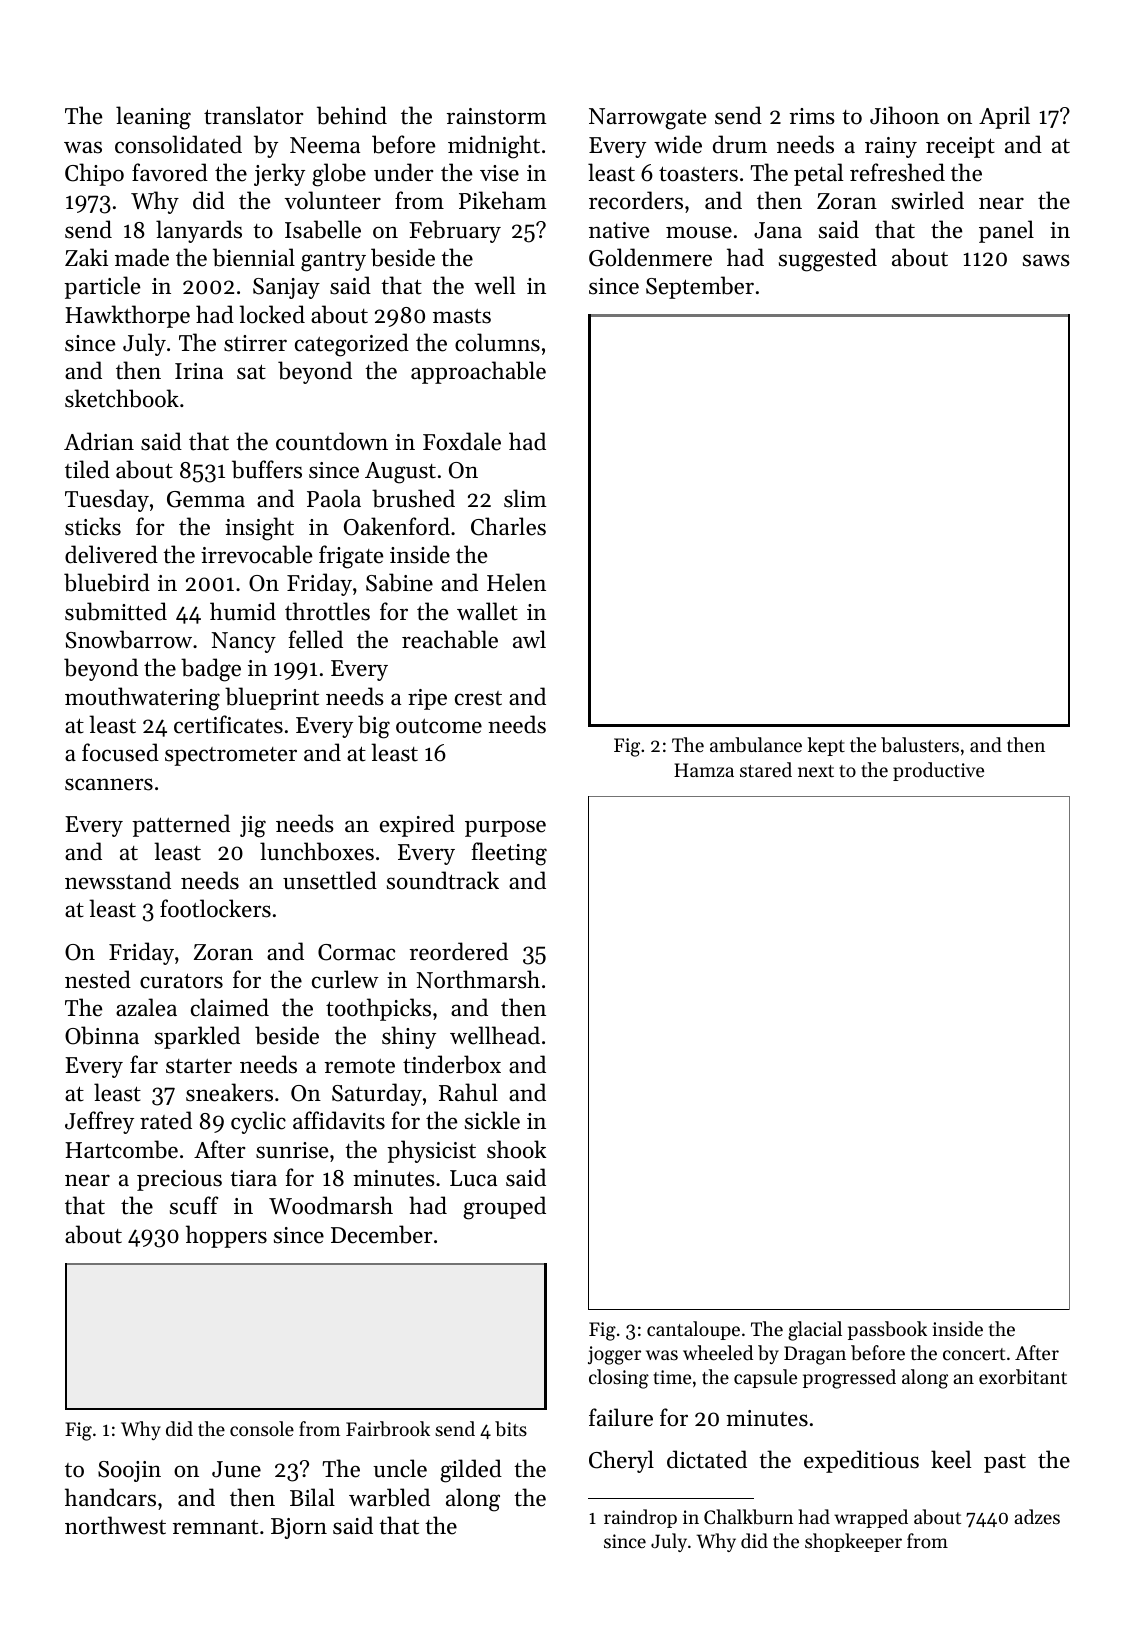 The height and width of the page is (1644, 1135). What do you see at coordinates (443, 880) in the page?
I see `soundtrack` at bounding box center [443, 880].
